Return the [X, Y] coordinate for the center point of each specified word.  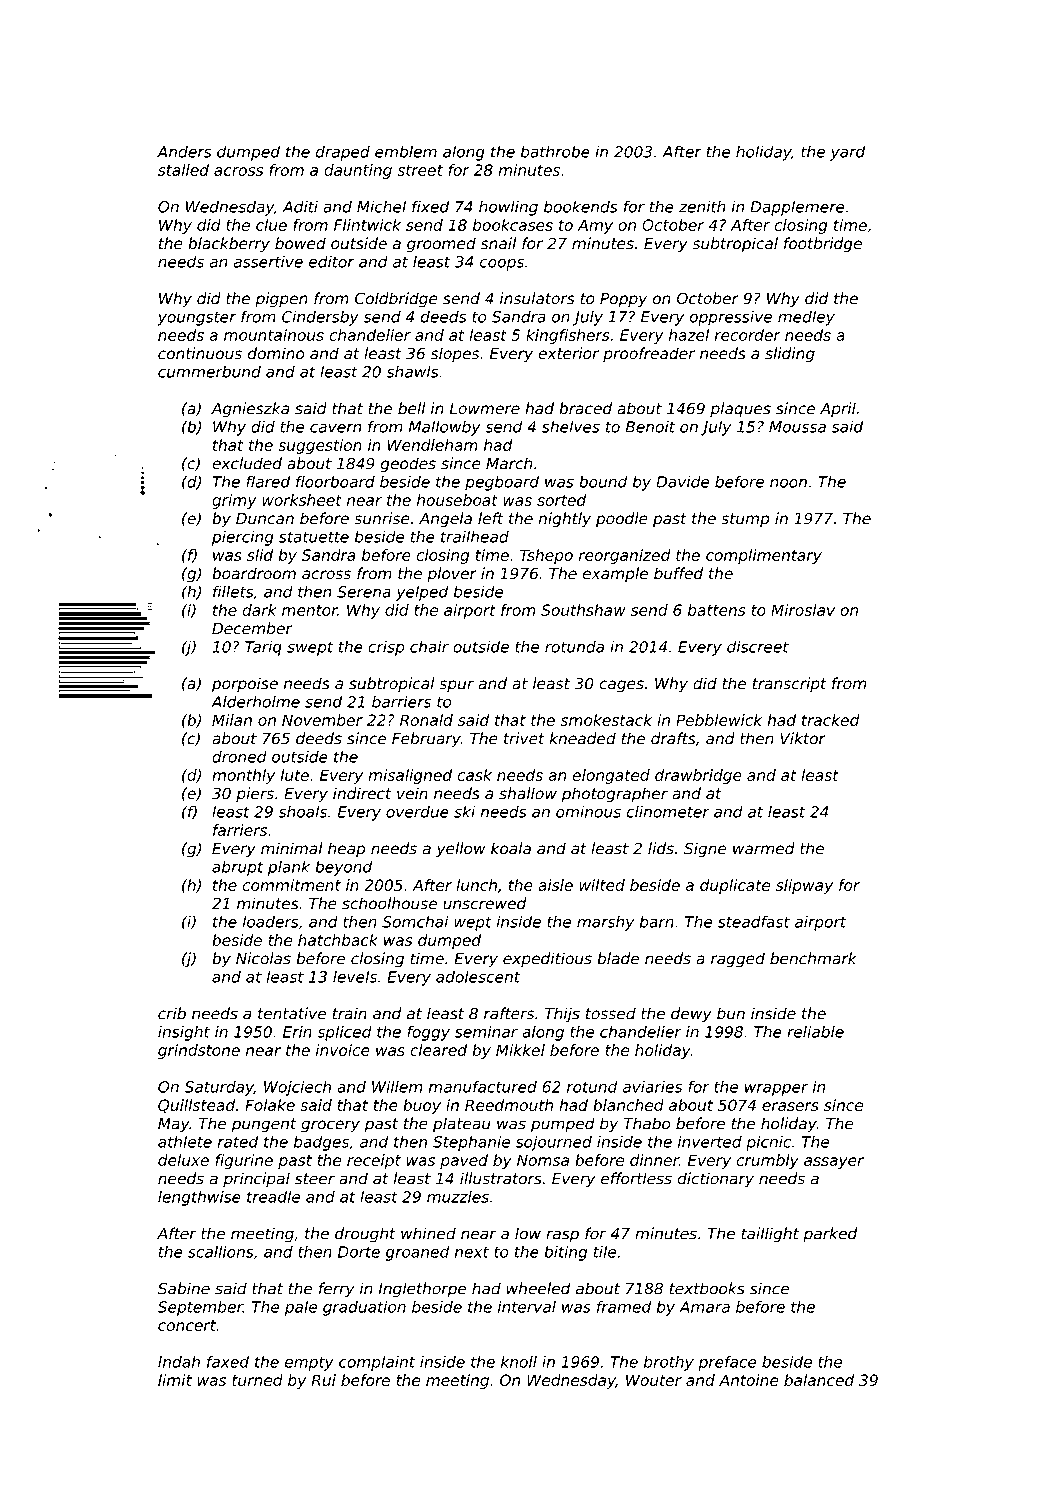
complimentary [764, 556]
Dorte [359, 1252]
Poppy [623, 300]
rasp [562, 1236]
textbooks [707, 1288]
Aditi [300, 206]
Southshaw [583, 610]
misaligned [410, 776]
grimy [234, 501]
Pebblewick [719, 720]
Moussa [797, 427]
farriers [240, 830]
